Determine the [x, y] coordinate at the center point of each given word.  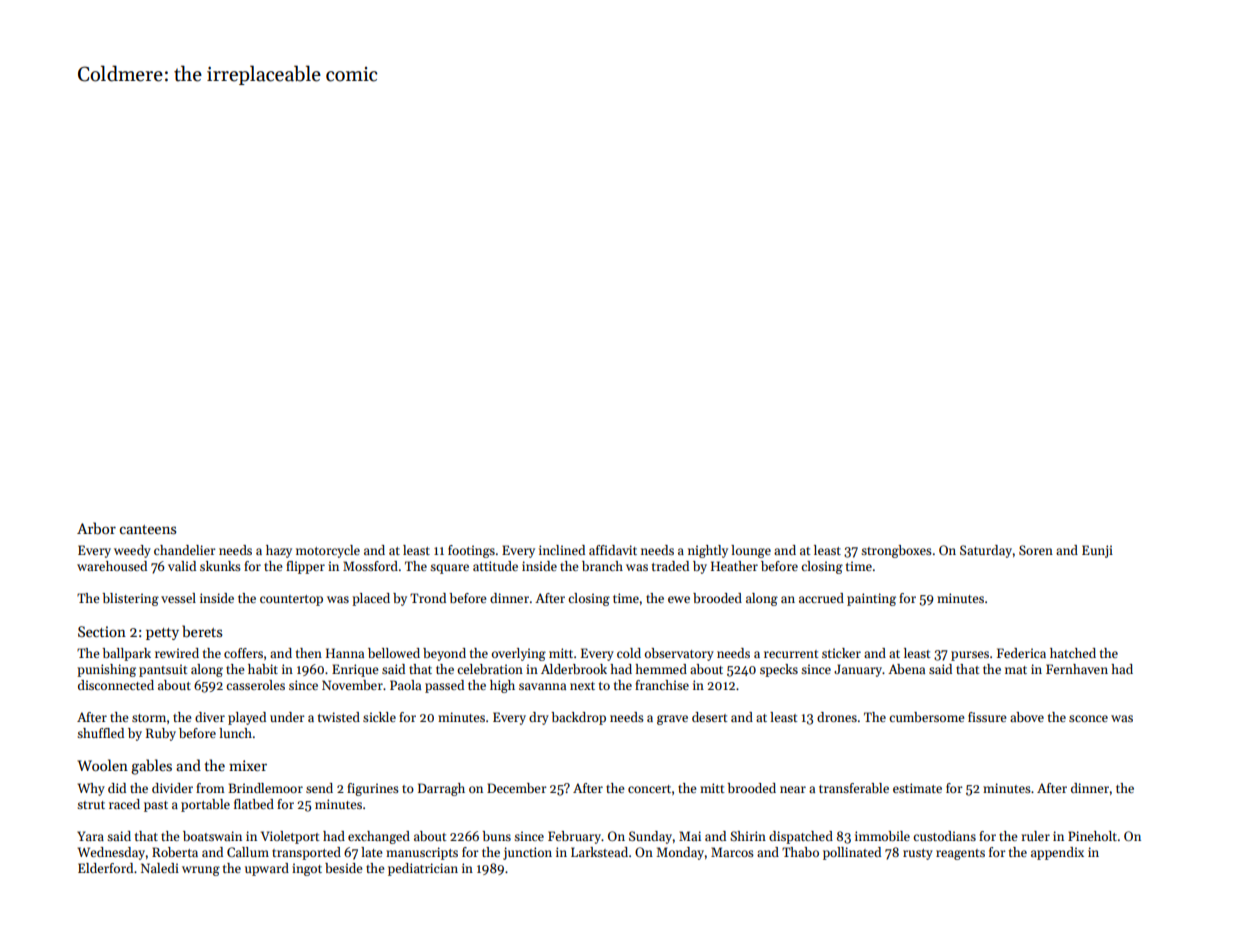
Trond [428, 598]
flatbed [254, 804]
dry [539, 718]
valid [182, 566]
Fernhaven [1077, 669]
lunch [235, 733]
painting [871, 599]
